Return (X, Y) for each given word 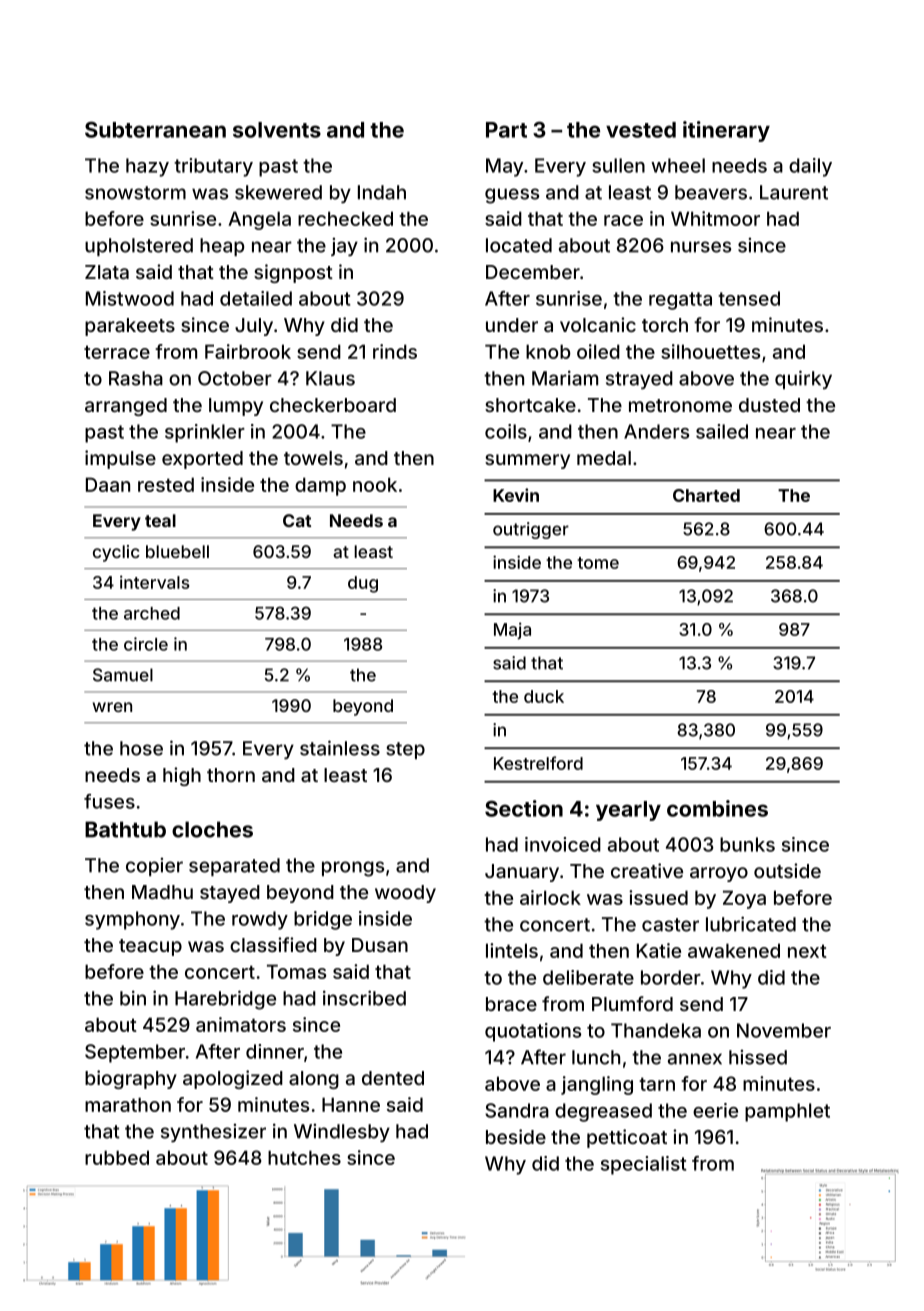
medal (604, 458)
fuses (109, 801)
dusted (769, 405)
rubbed (117, 1157)
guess (512, 196)
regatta (680, 301)
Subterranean (155, 129)
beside (516, 1136)
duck (544, 696)
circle (146, 644)
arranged (126, 407)
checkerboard (333, 405)
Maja (512, 631)
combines (717, 808)
